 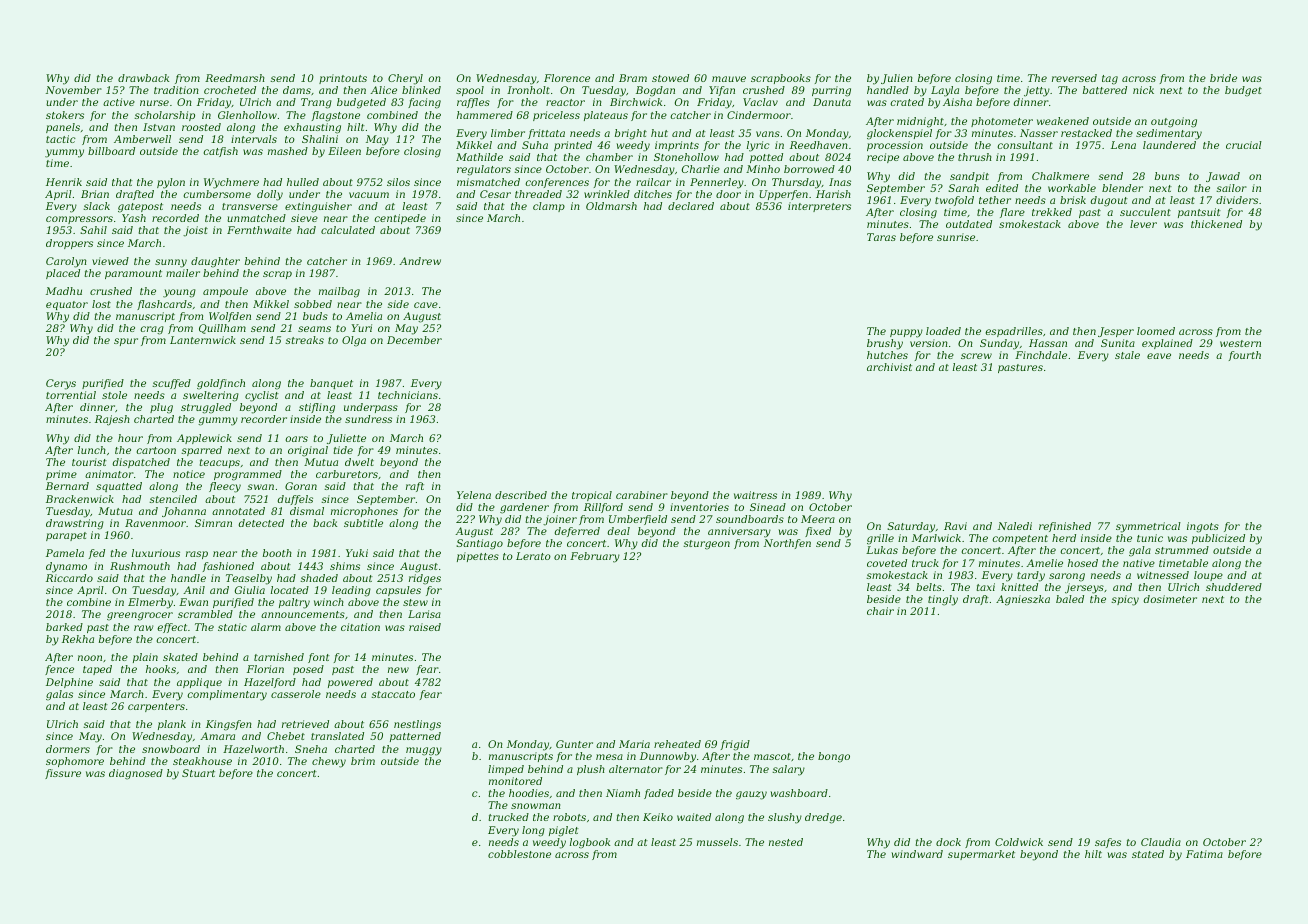 What do you see at coordinates (303, 182) in the document?
I see `hulled` at bounding box center [303, 182].
